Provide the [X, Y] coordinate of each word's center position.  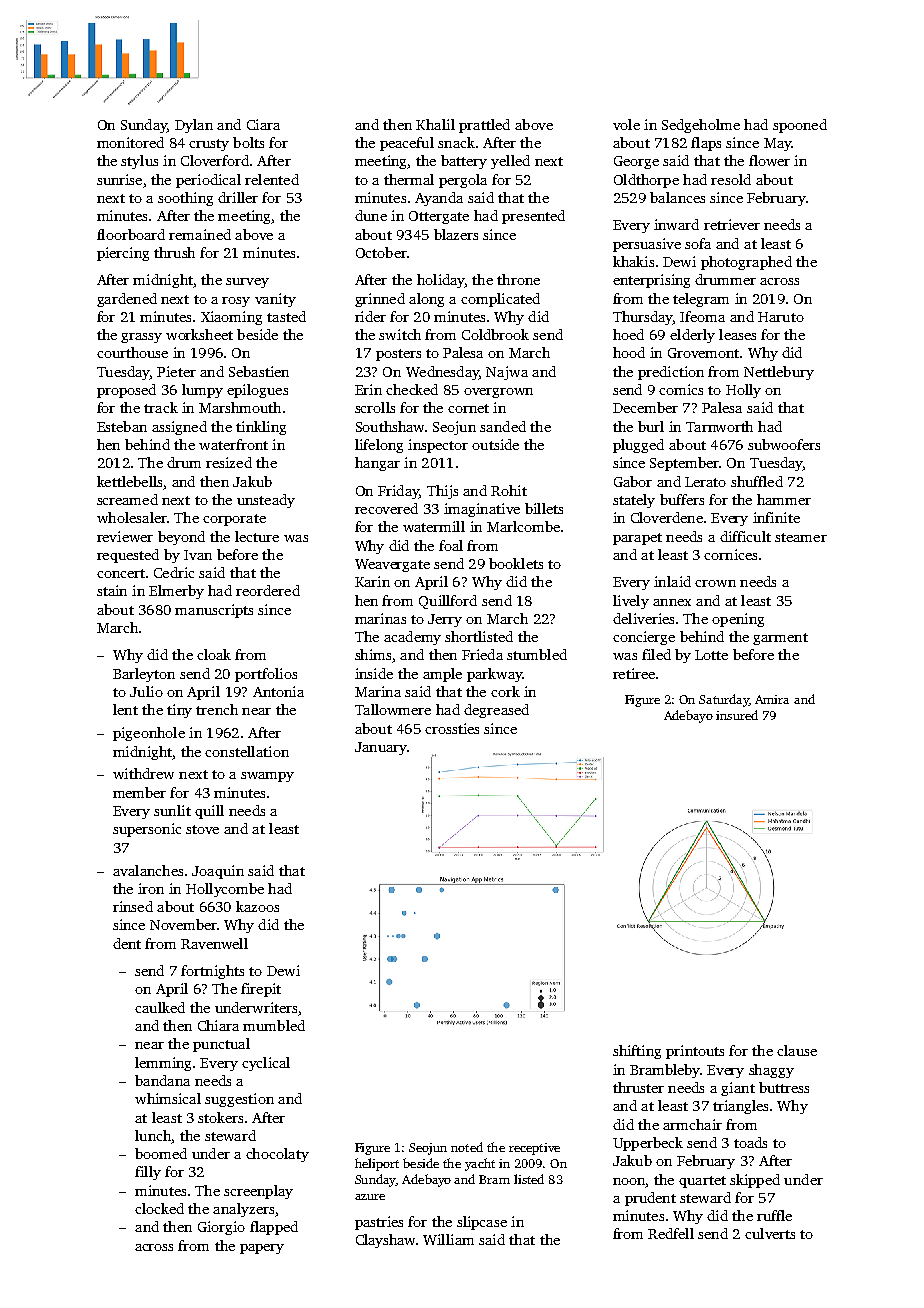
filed [656, 654]
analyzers [243, 1210]
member [139, 792]
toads [750, 1142]
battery [464, 162]
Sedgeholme [701, 126]
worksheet [199, 334]
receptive [534, 1149]
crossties [452, 728]
